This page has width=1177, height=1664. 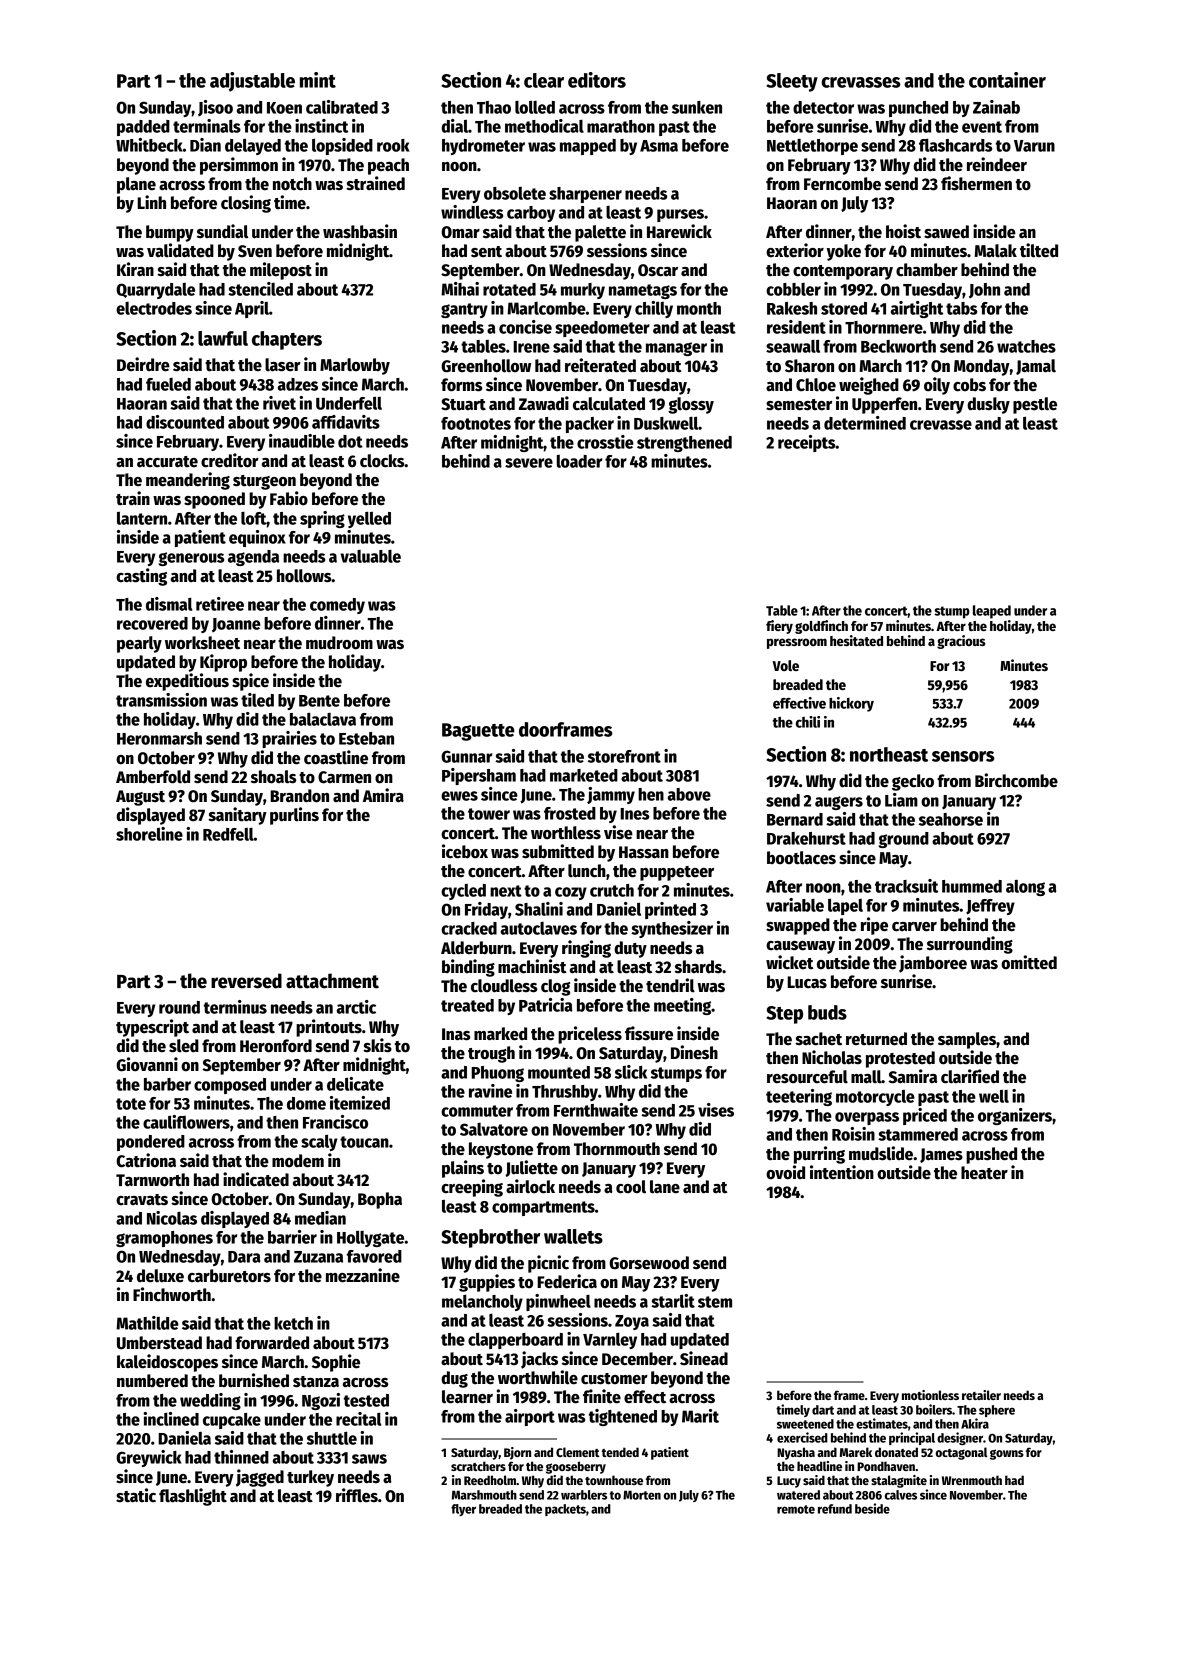 I want to click on typescript, so click(x=152, y=1028).
